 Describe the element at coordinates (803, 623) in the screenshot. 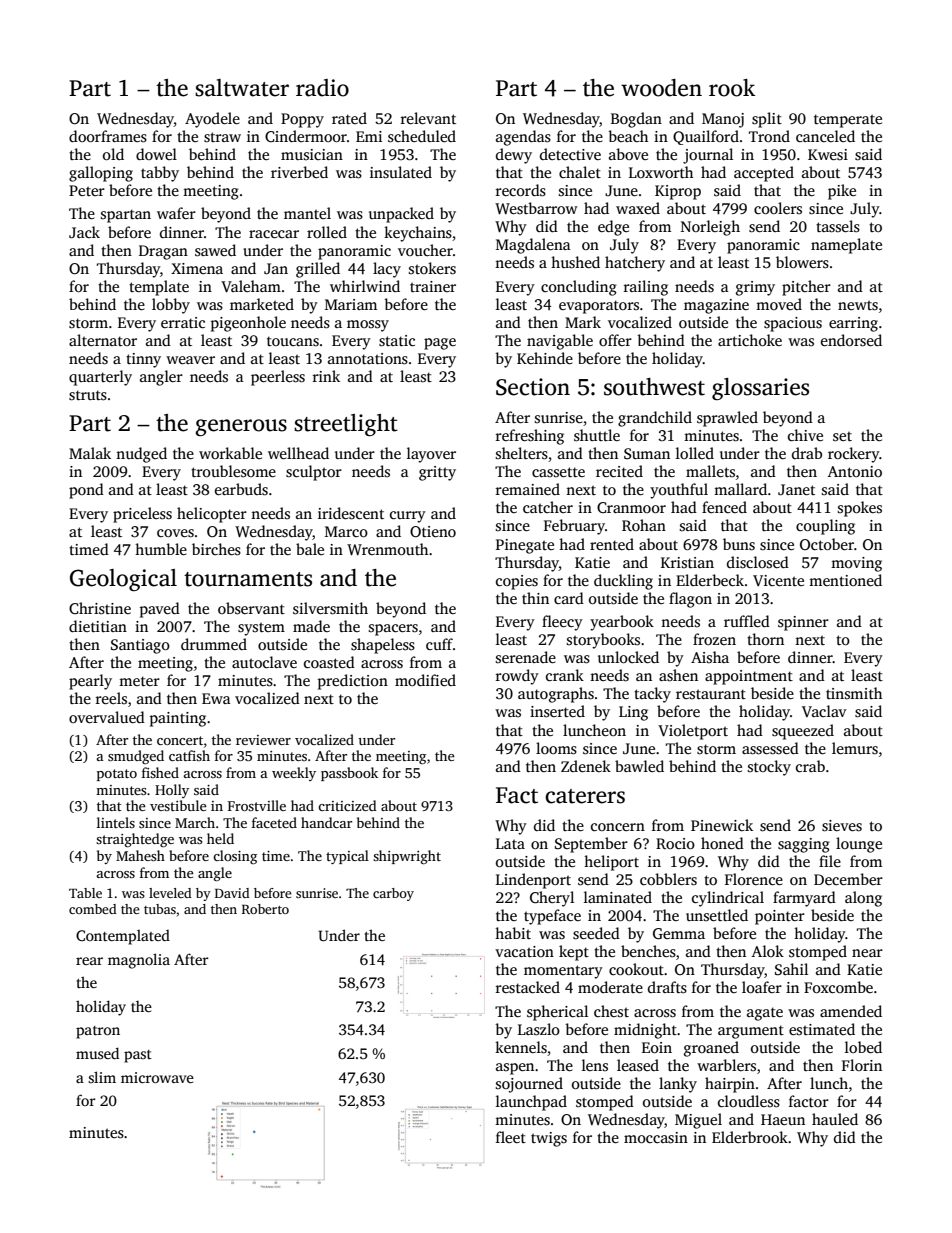

I see `spinner` at that location.
